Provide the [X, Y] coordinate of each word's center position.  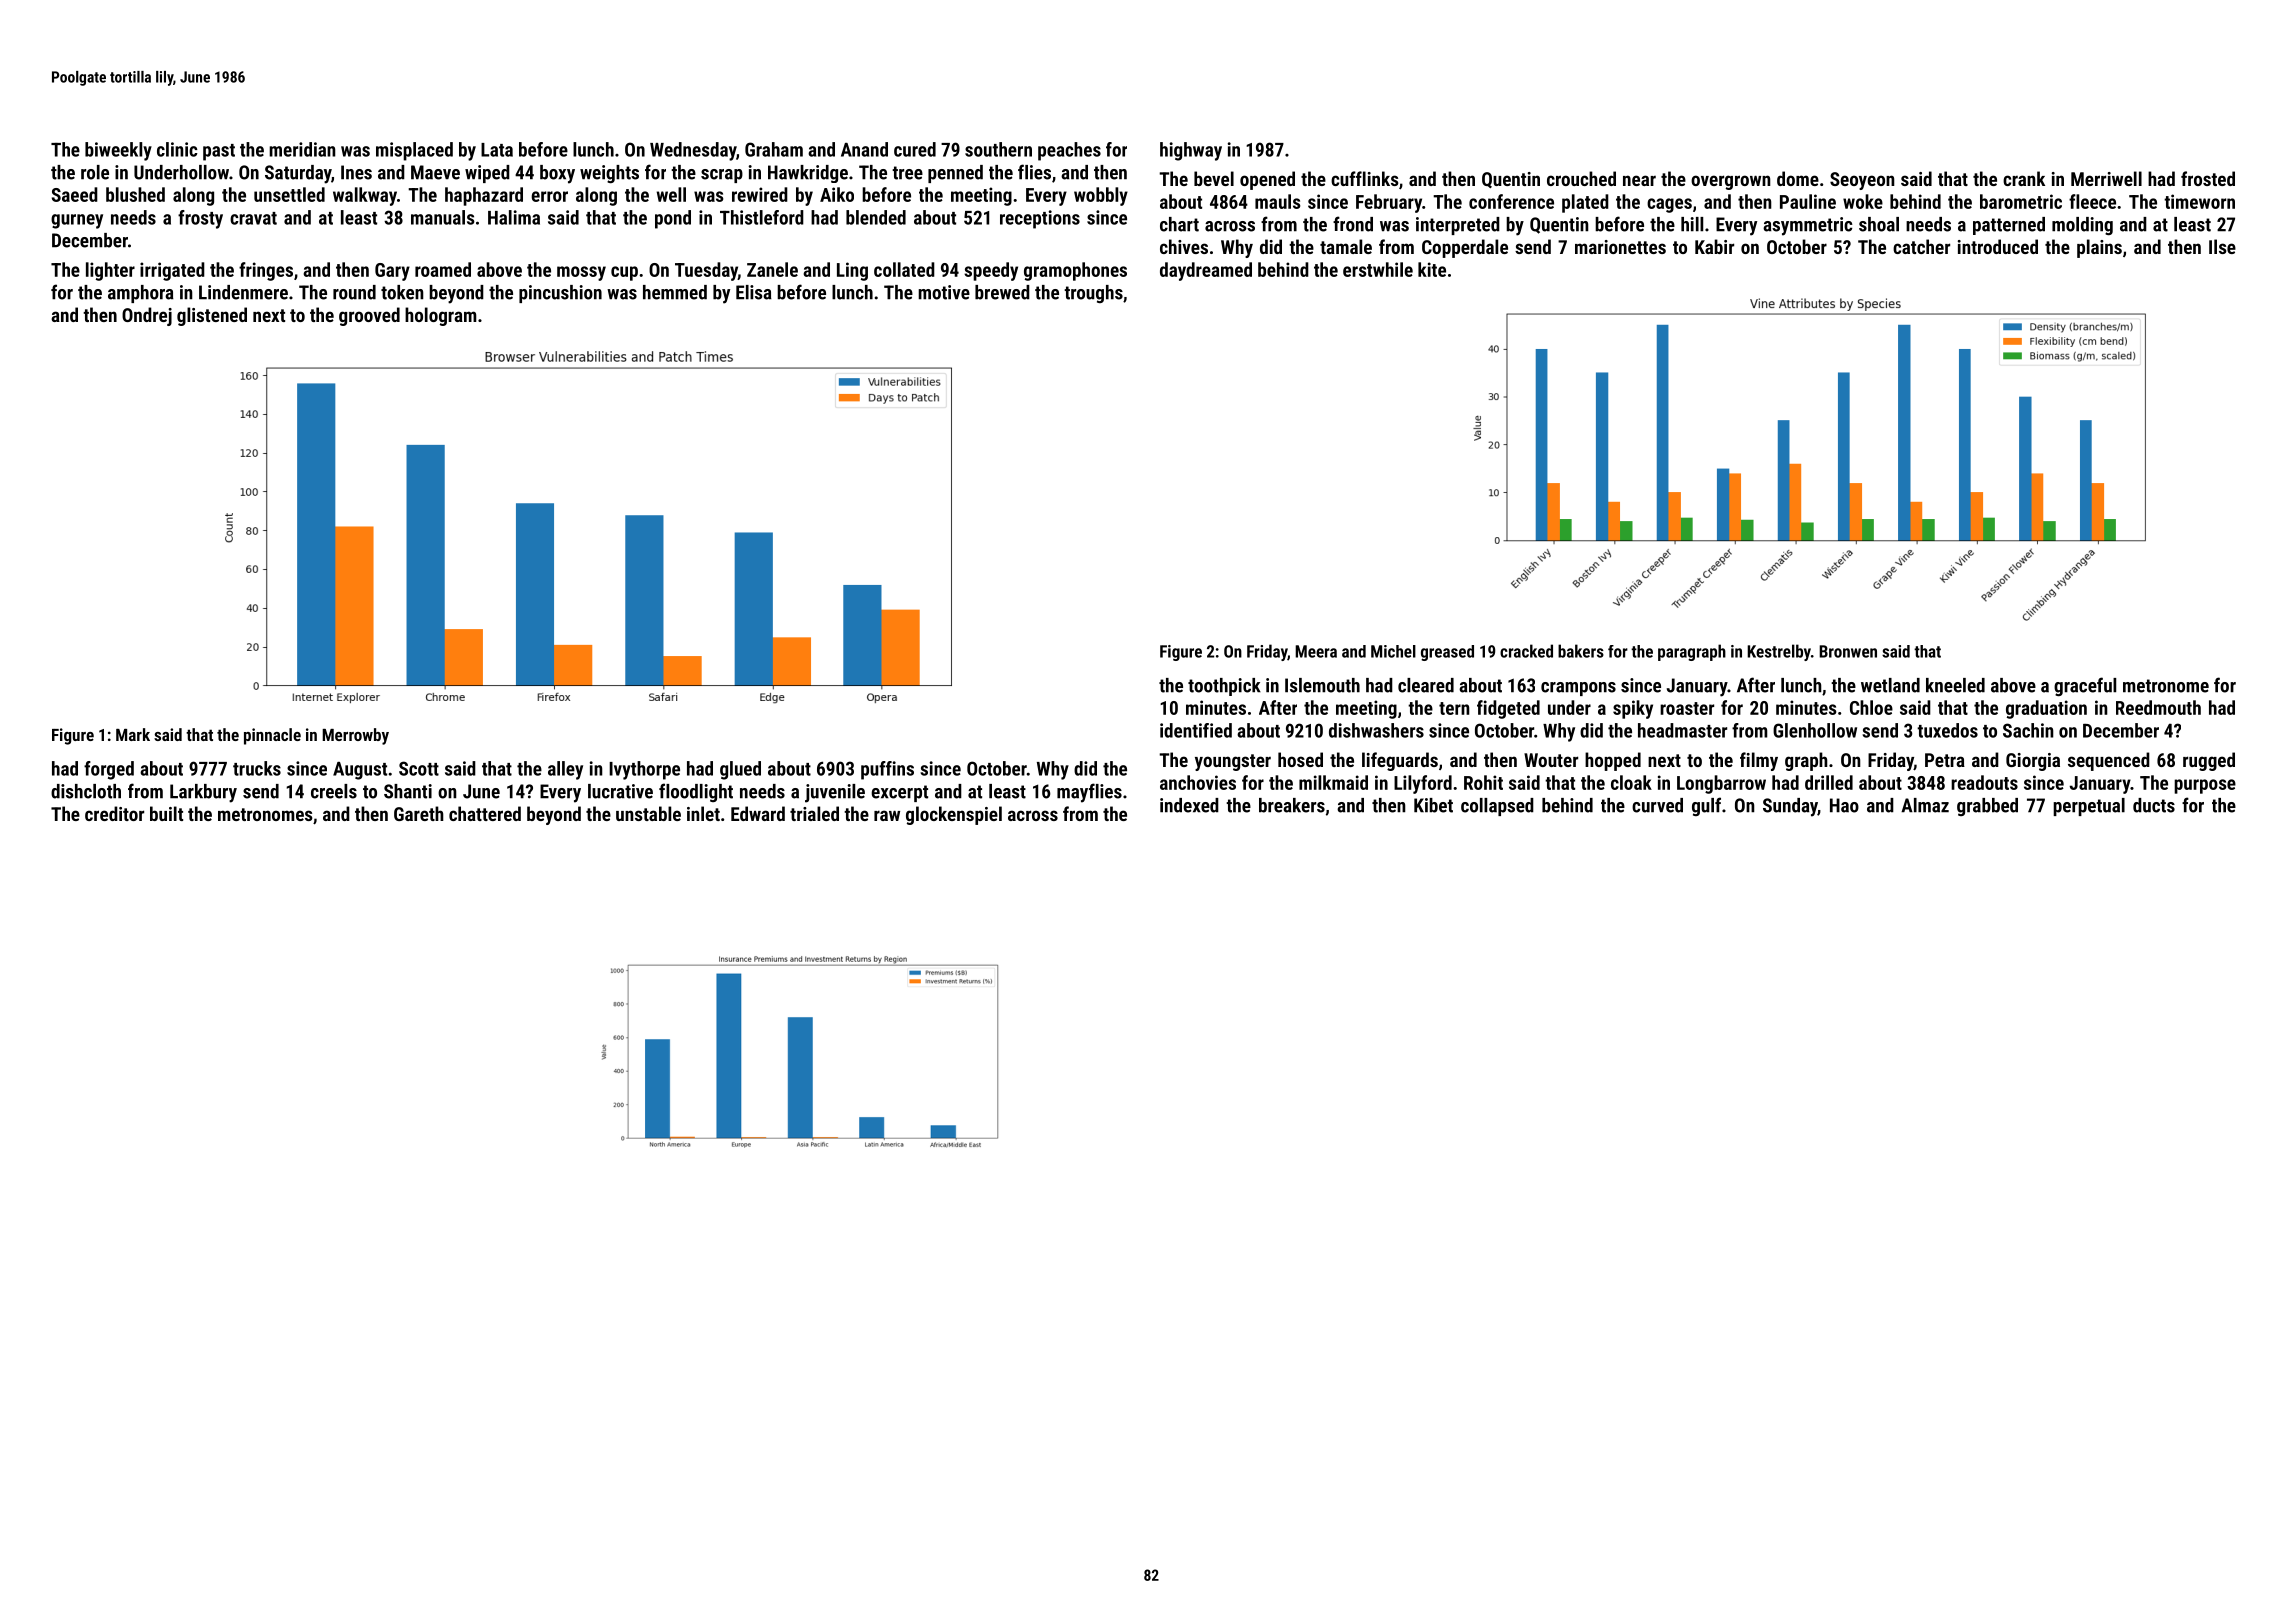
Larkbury [203, 793]
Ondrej [147, 316]
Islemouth [1322, 685]
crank [2024, 178]
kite [1432, 269]
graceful [2085, 686]
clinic [177, 149]
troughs [1093, 294]
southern [998, 149]
